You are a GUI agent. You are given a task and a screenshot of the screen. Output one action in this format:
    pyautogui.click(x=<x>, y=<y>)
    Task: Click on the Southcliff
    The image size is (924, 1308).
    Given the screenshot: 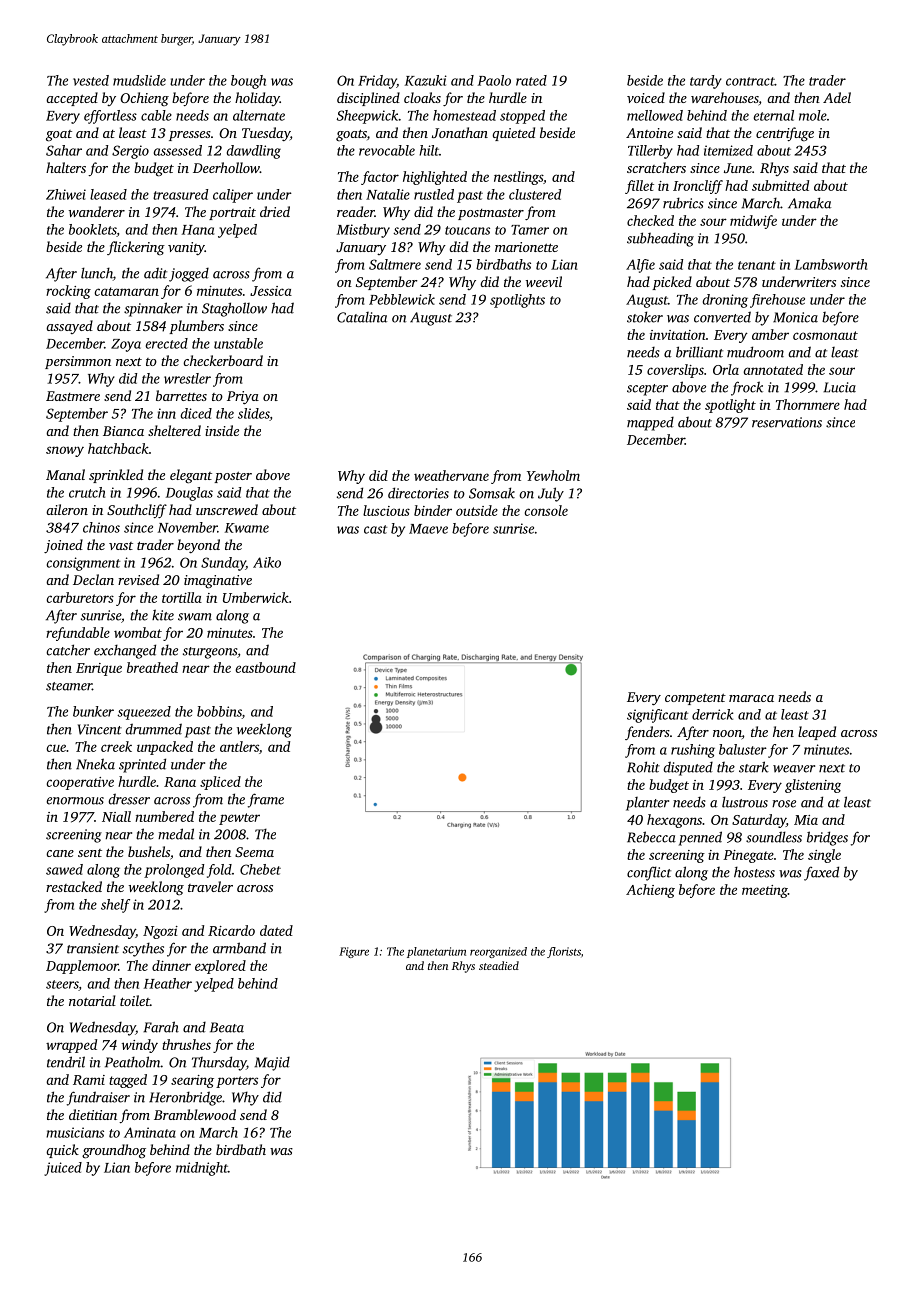 What is the action you would take?
    pyautogui.click(x=137, y=511)
